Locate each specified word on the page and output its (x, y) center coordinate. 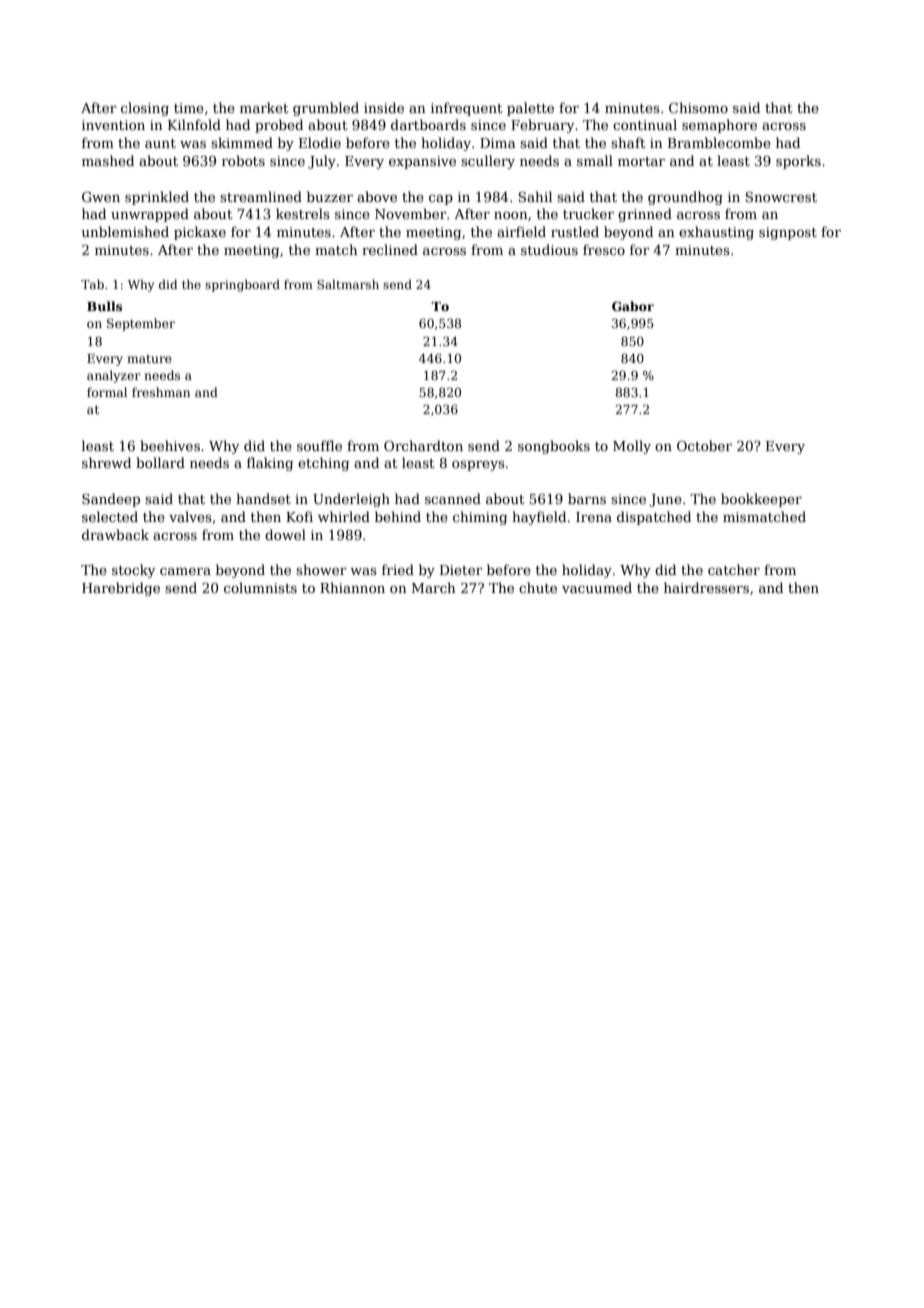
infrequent (467, 109)
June (666, 500)
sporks (798, 162)
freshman (161, 392)
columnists (260, 587)
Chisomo (698, 107)
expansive (422, 162)
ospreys (478, 466)
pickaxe (200, 233)
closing (145, 109)
